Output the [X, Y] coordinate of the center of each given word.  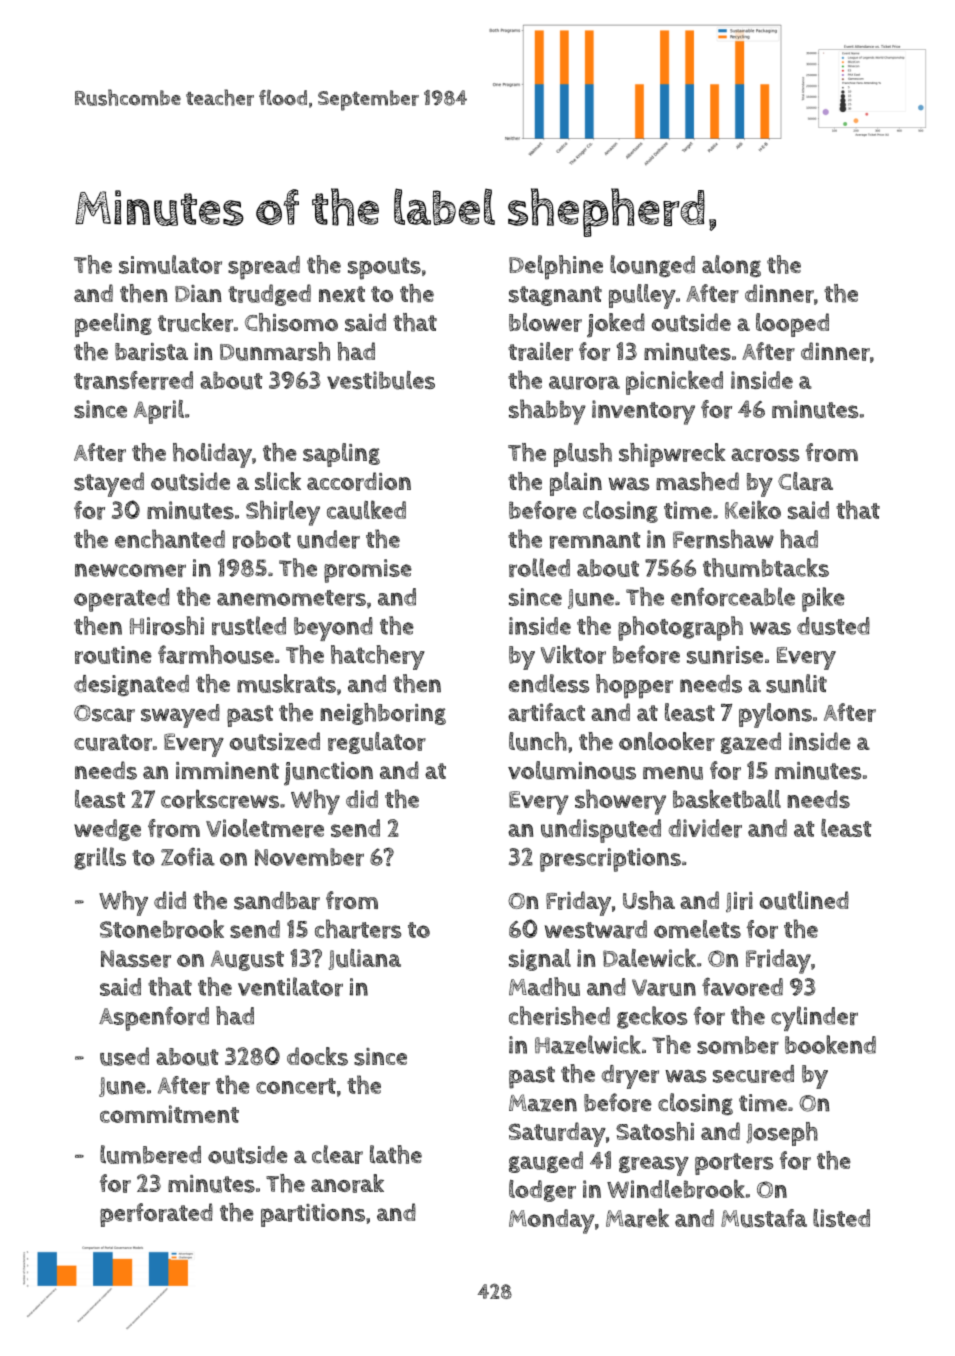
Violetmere [265, 828]
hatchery [378, 657]
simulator [170, 264]
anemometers [291, 598]
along [731, 266]
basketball [727, 798]
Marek [637, 1218]
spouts [384, 268]
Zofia [188, 857]
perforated [156, 1215]
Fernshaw [723, 539]
